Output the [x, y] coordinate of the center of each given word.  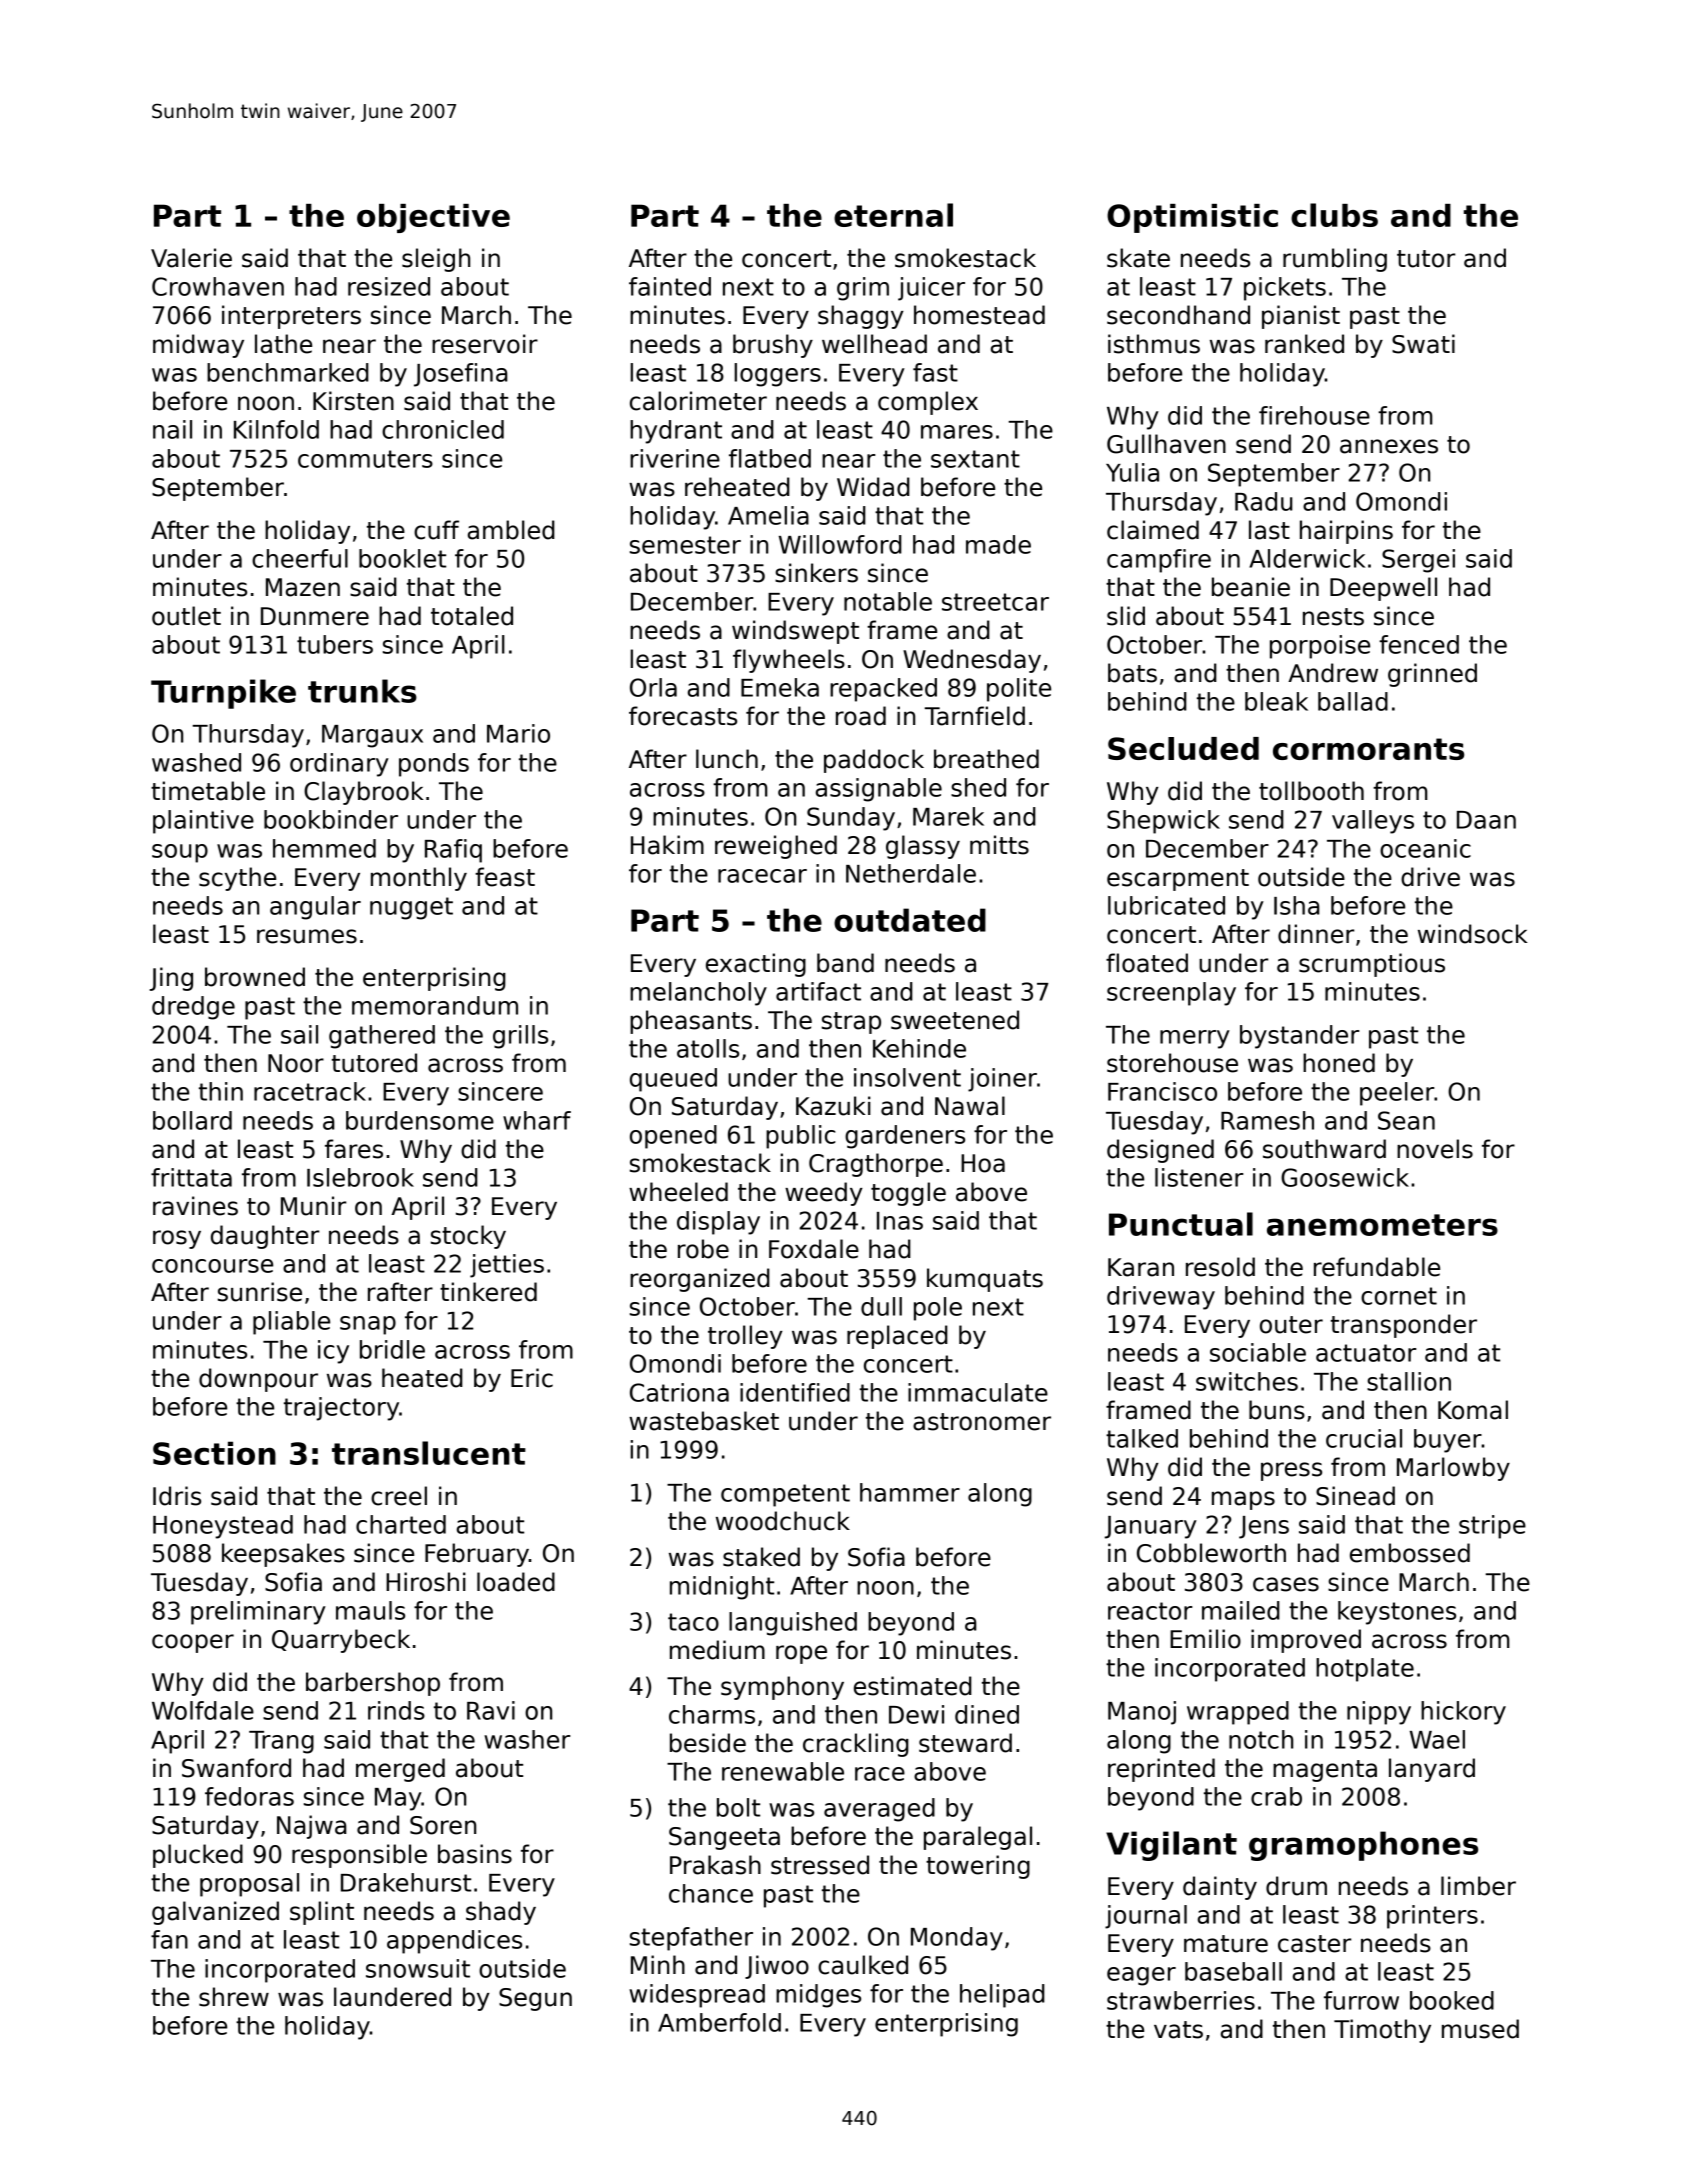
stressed [820, 1865]
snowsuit [418, 1968]
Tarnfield [974, 716]
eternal [893, 215]
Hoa [983, 1163]
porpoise [1320, 647]
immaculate [978, 1392]
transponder [1404, 1326]
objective [433, 218]
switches [1247, 1381]
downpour [258, 1380]
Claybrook [364, 793]
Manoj [1142, 1713]
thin [221, 1091]
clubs [1334, 215]
